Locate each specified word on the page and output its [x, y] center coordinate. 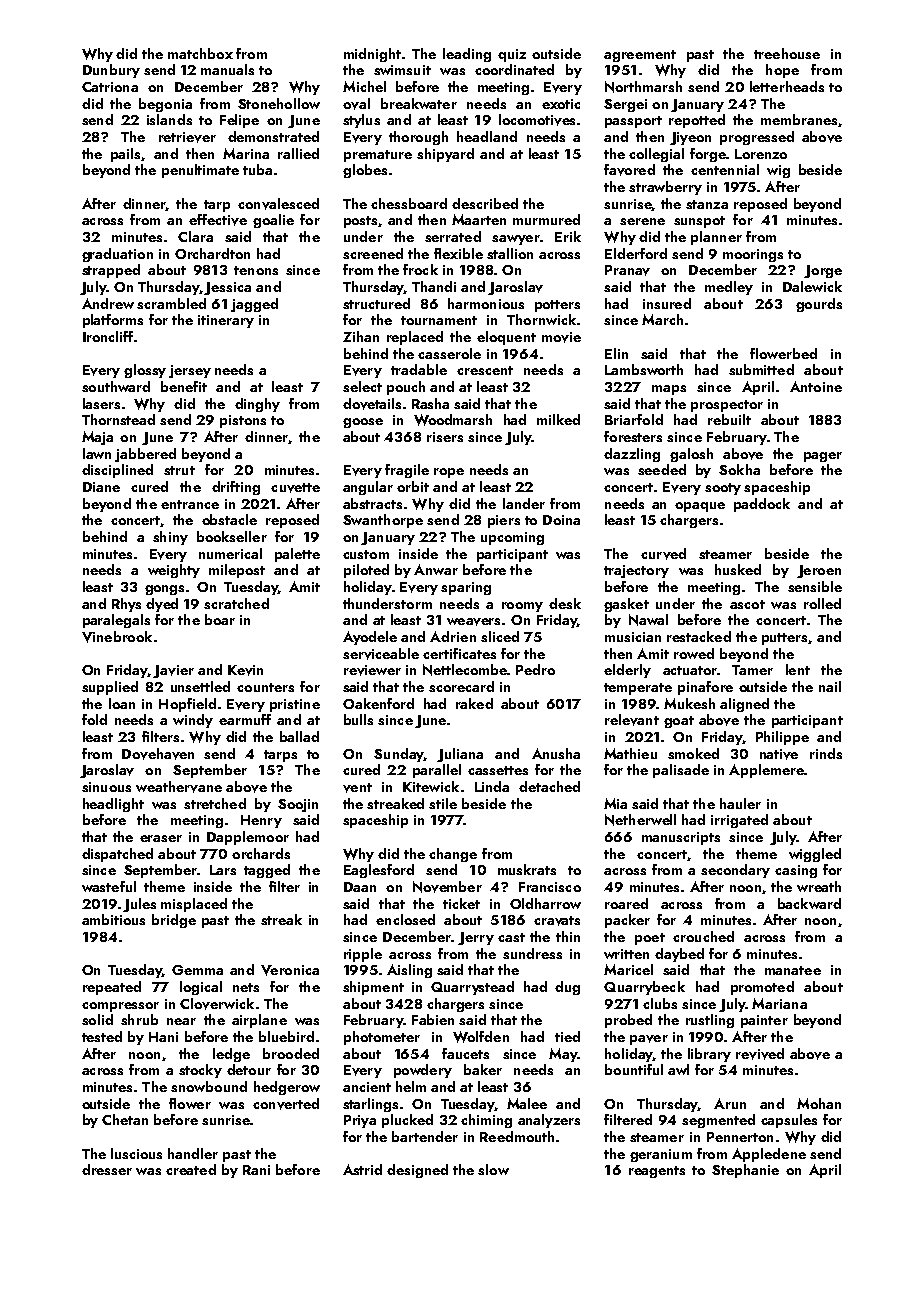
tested [102, 1036]
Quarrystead [472, 988]
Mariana [779, 1003]
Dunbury [111, 71]
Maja [97, 438]
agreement [640, 56]
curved [663, 554]
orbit [413, 486]
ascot [747, 604]
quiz [512, 55]
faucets [465, 1053]
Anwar [436, 569]
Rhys [126, 605]
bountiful [634, 1069]
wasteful [109, 886]
